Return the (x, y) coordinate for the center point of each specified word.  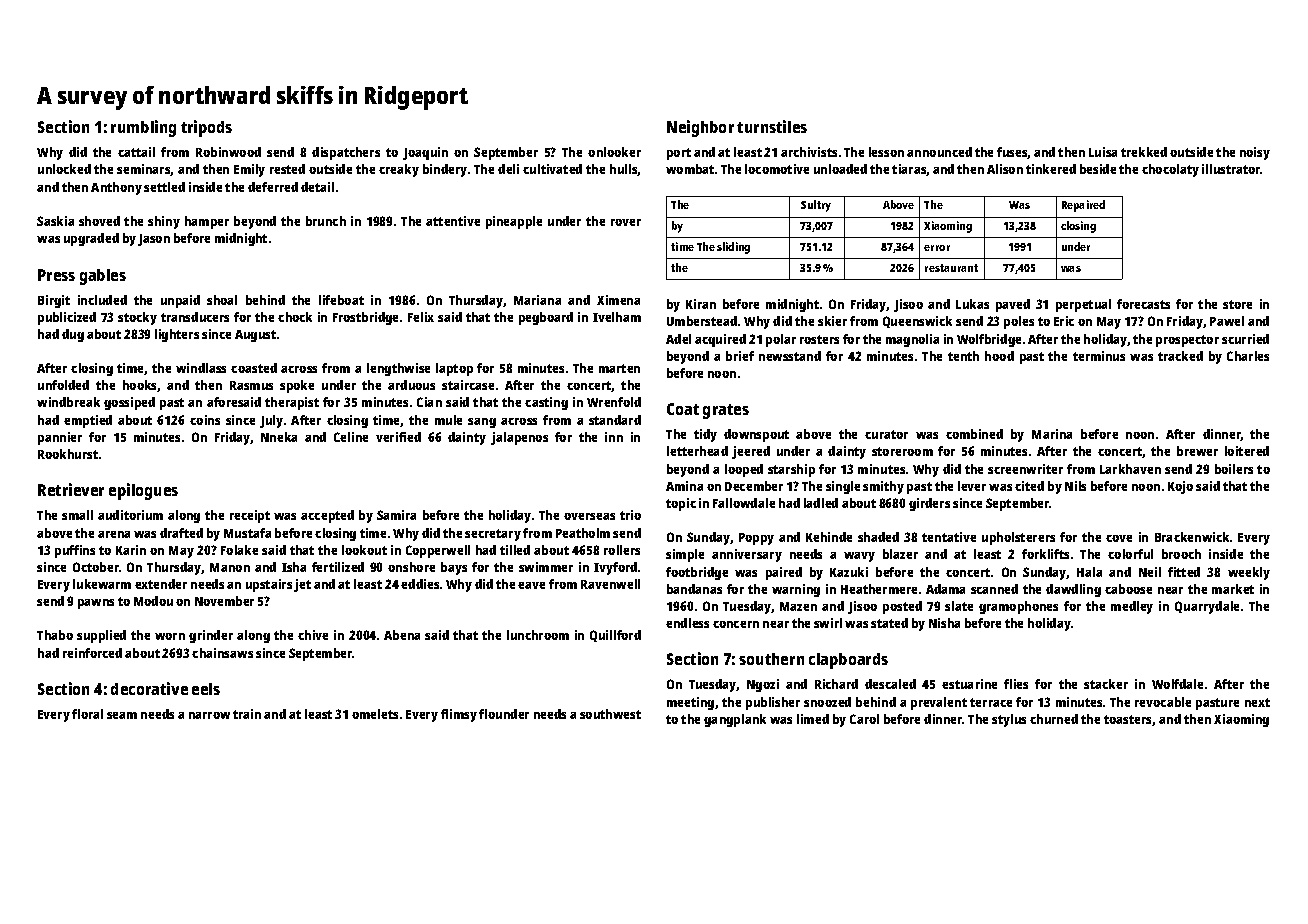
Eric (1064, 321)
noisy (1255, 153)
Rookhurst (68, 454)
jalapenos (519, 438)
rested (287, 169)
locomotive (777, 169)
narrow (209, 715)
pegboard (546, 318)
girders (929, 504)
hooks (140, 386)
